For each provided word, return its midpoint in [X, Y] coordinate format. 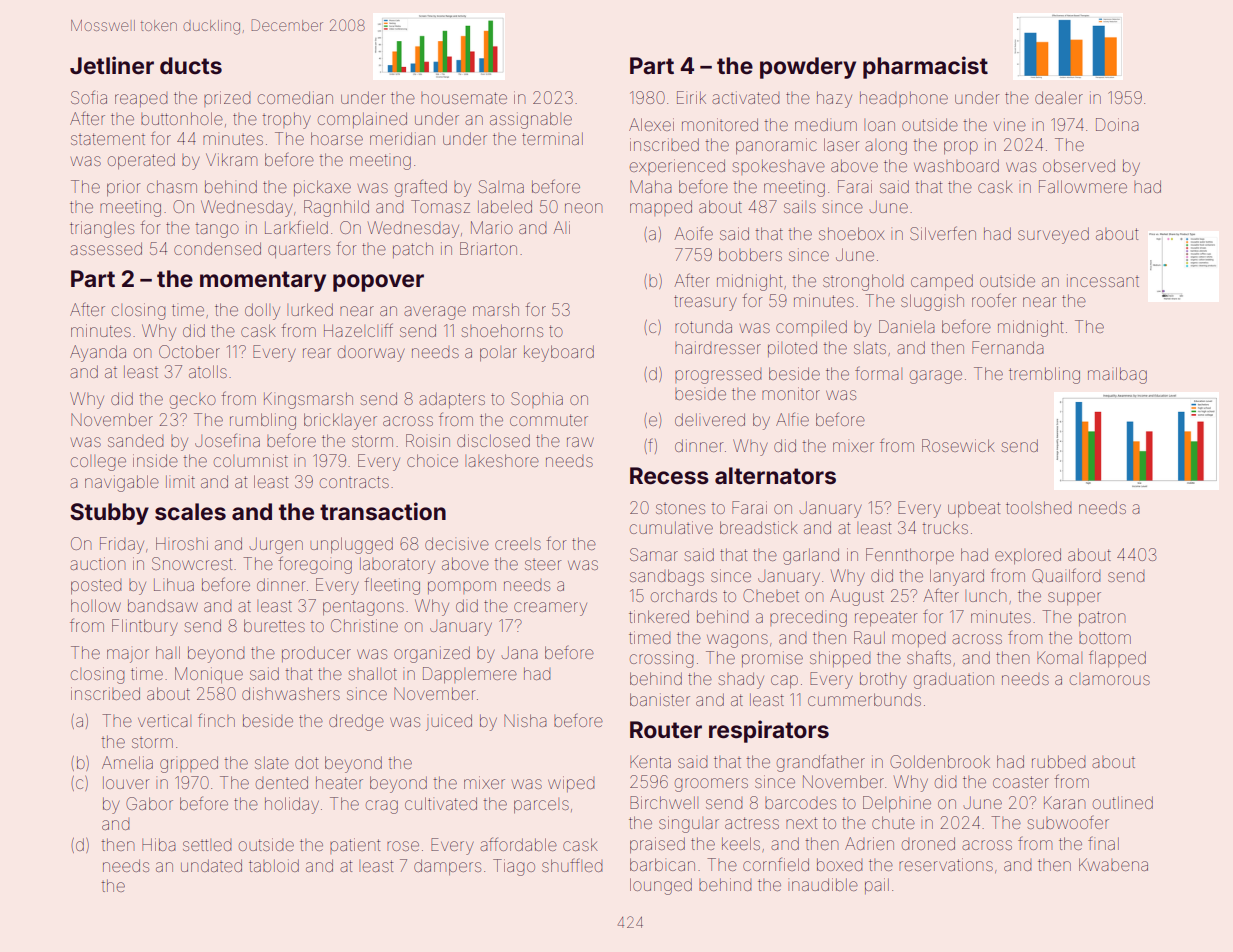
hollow [96, 605]
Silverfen [943, 233]
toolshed [1038, 507]
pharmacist [925, 67]
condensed [217, 248]
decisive [457, 543]
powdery [808, 68]
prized [227, 99]
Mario [492, 227]
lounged [661, 886]
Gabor [149, 803]
